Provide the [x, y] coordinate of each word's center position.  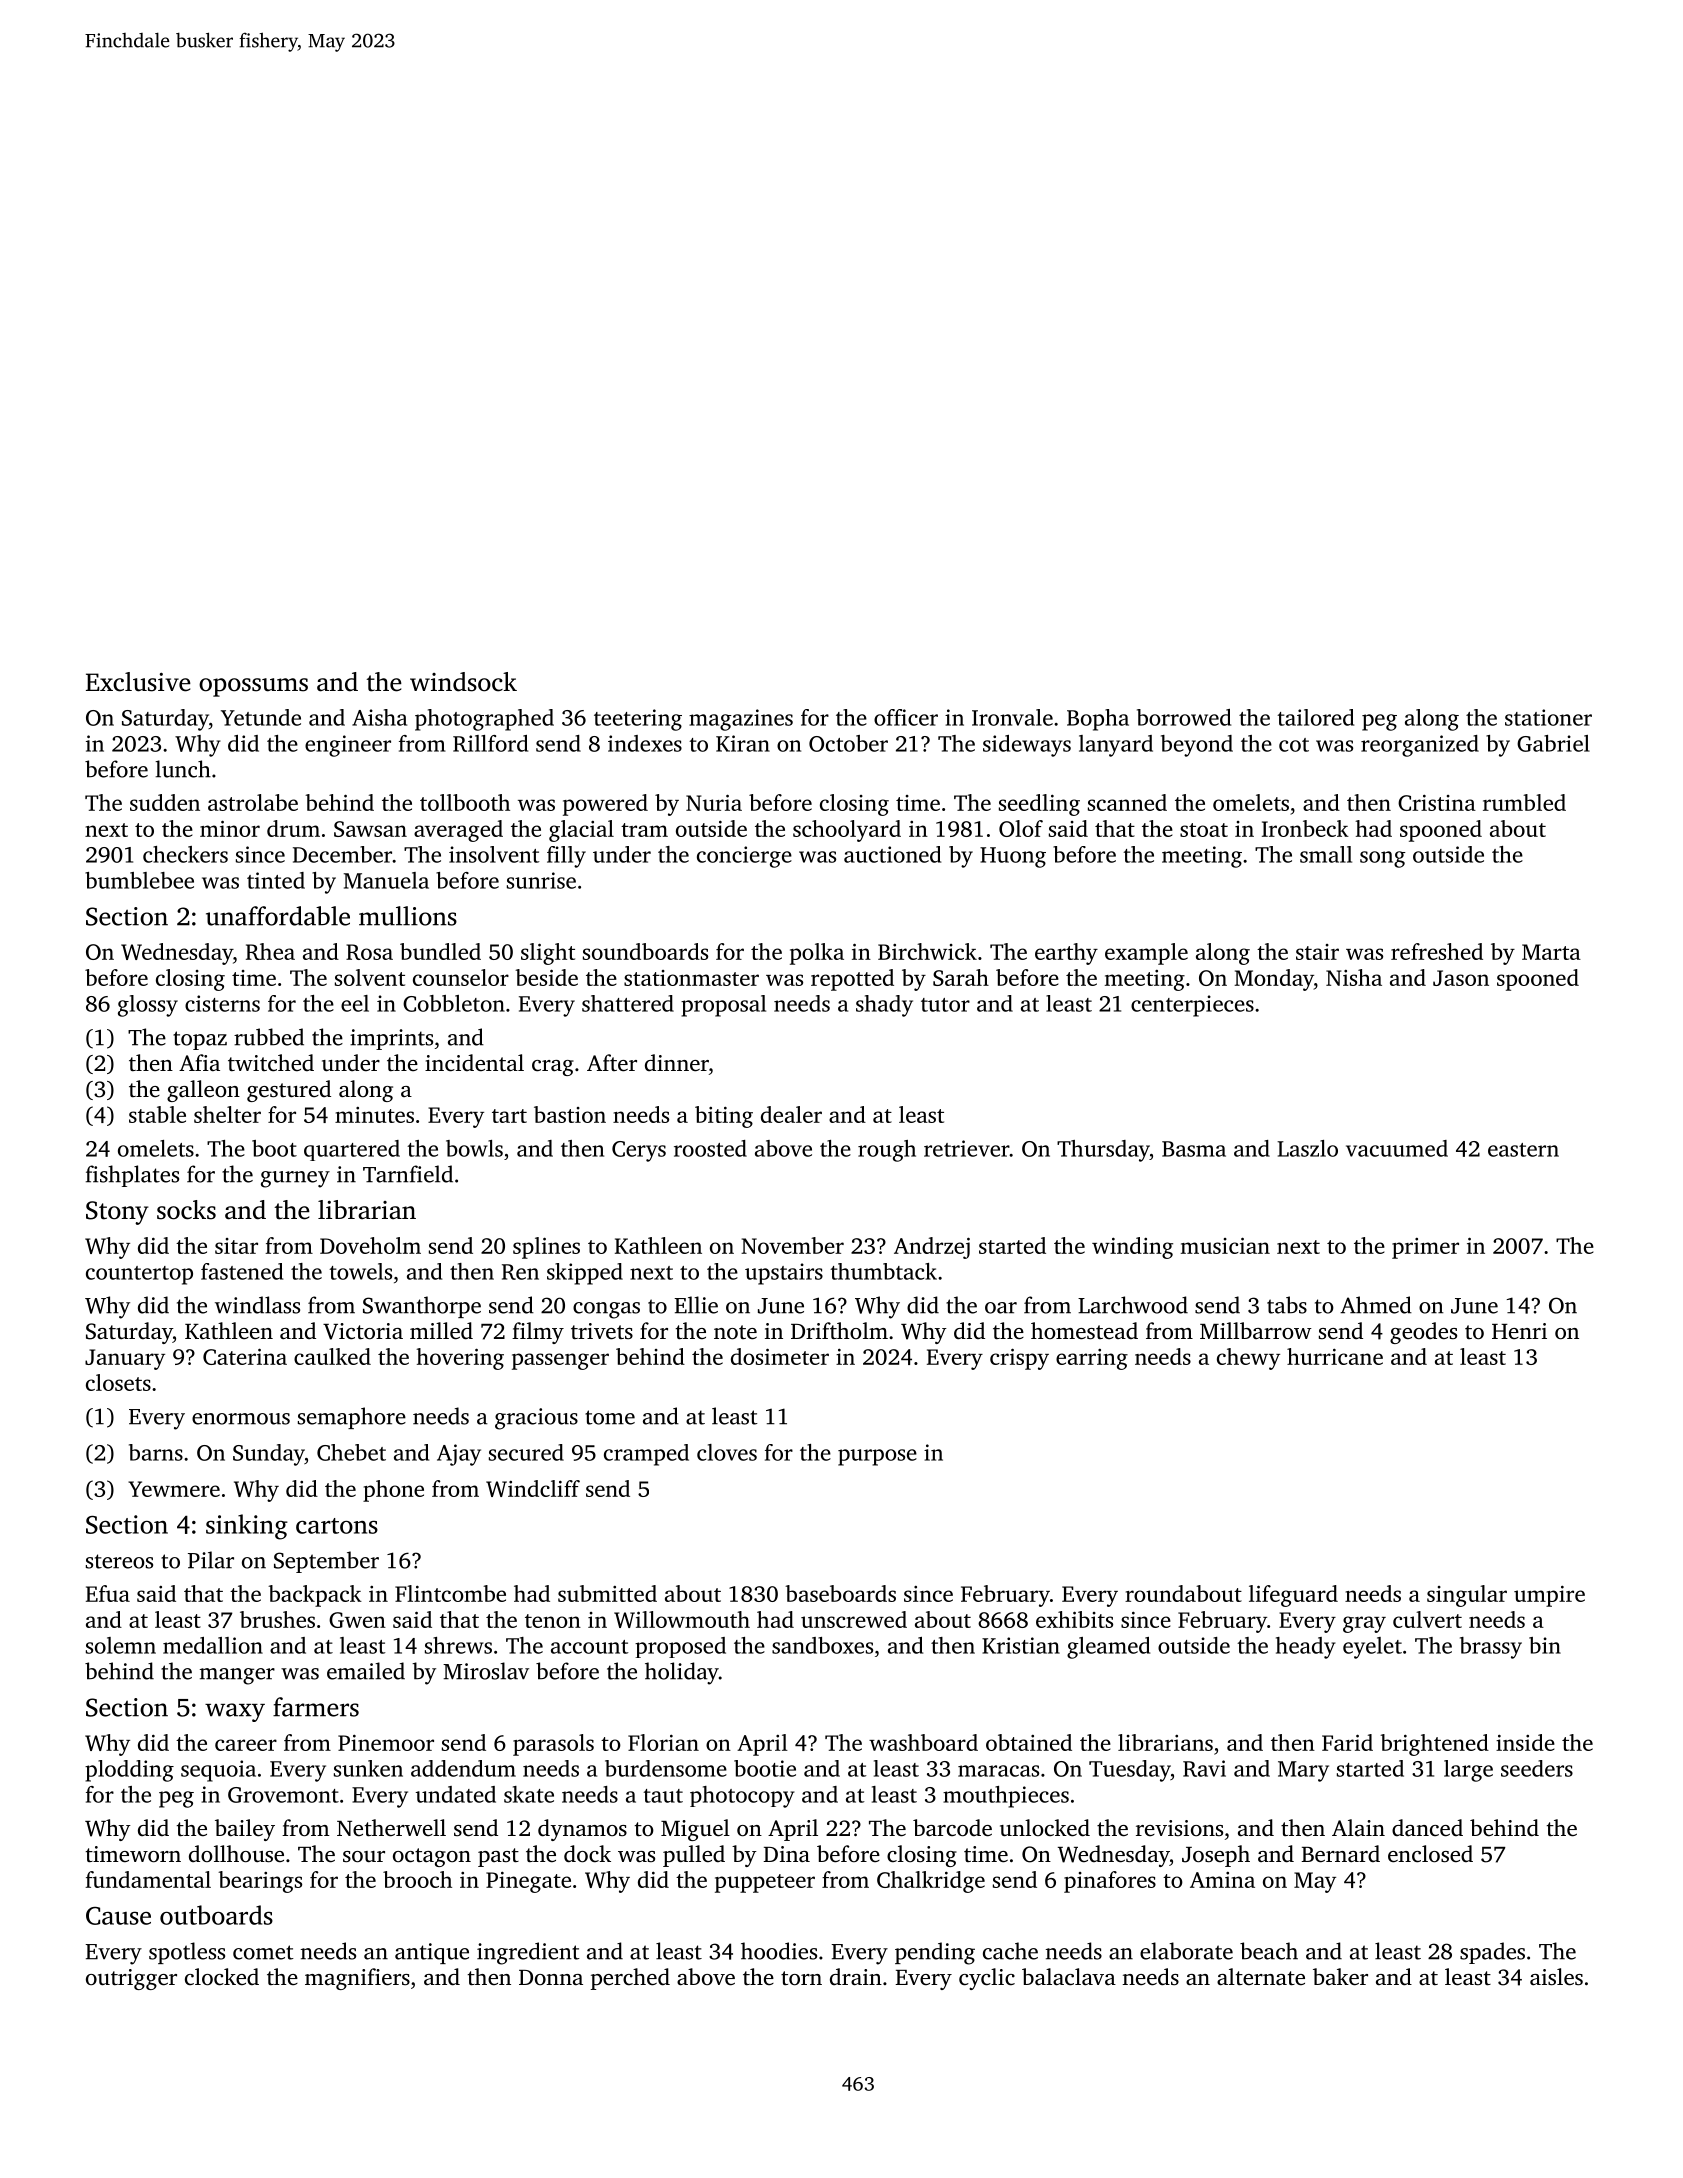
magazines [741, 720]
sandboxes [822, 1645]
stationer [1548, 717]
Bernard [1340, 1854]
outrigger [131, 1979]
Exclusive [138, 682]
